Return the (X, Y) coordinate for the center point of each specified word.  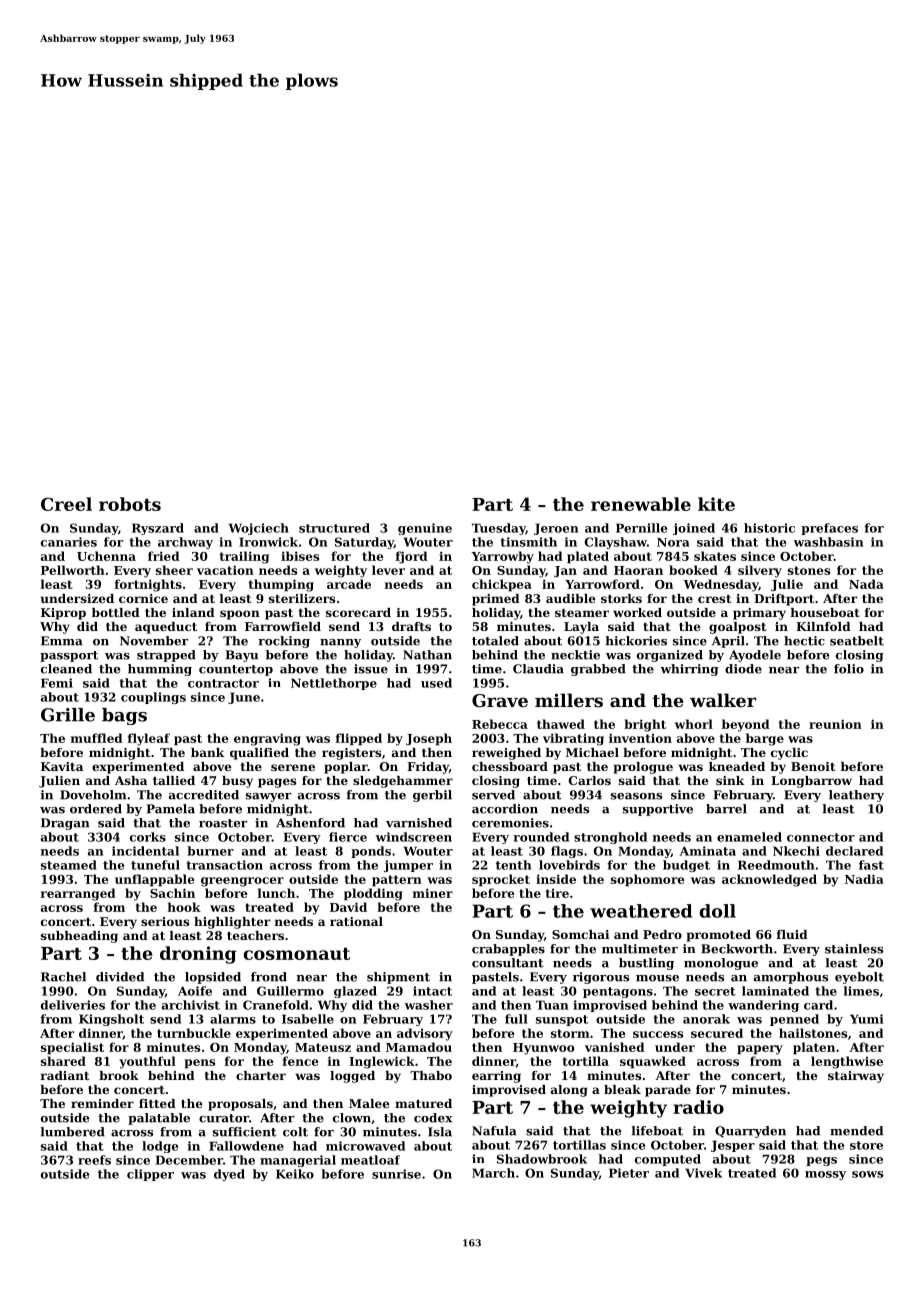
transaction (224, 865)
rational (356, 921)
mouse (657, 978)
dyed (229, 1175)
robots (130, 504)
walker (723, 700)
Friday (428, 768)
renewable (641, 504)
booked (693, 570)
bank (207, 752)
